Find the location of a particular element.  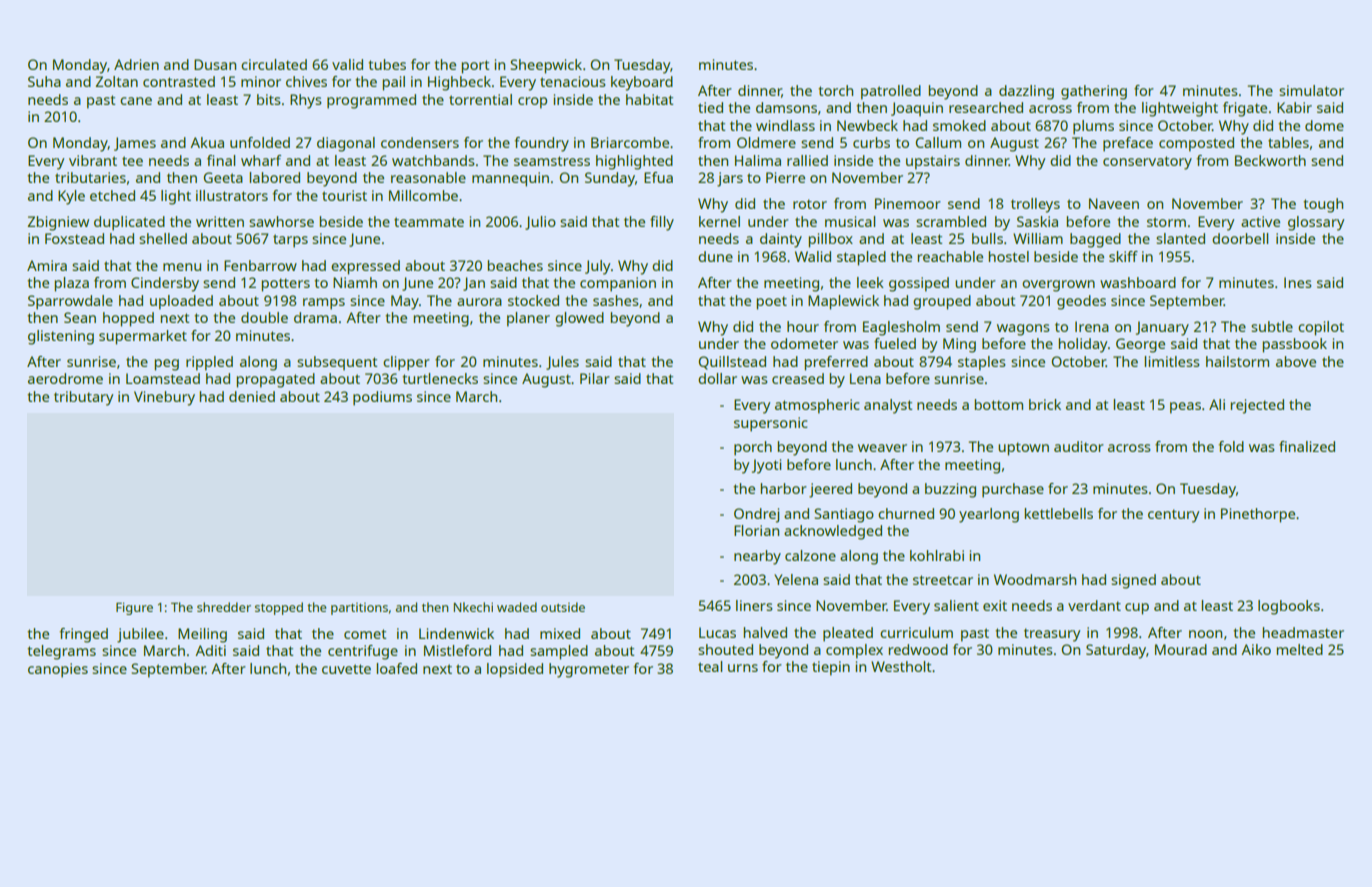

Adrien is located at coordinates (136, 64).
